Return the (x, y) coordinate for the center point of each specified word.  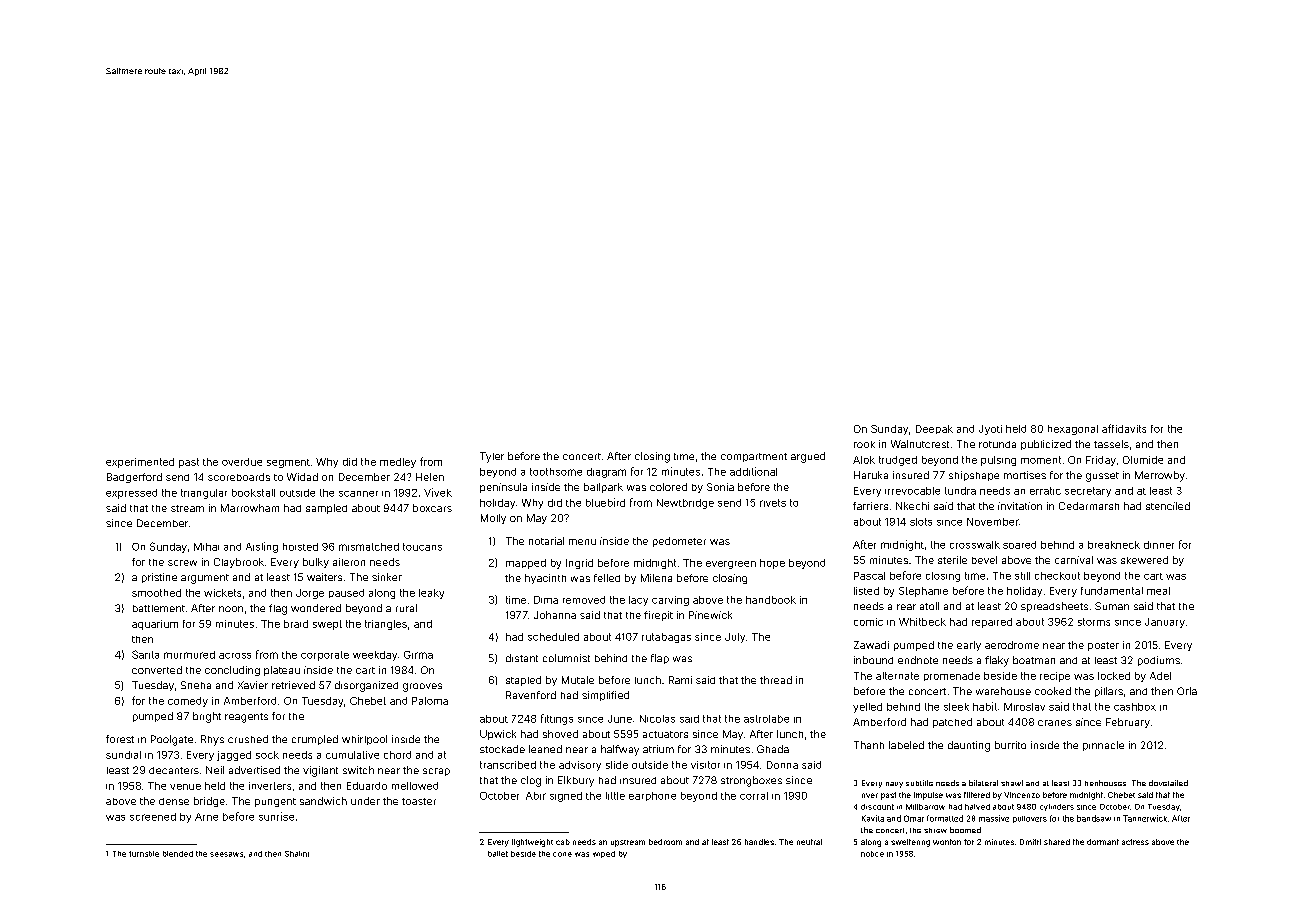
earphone (652, 796)
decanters (174, 770)
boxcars (432, 508)
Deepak (934, 429)
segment (288, 463)
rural (406, 608)
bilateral (983, 783)
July (735, 638)
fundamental (1112, 591)
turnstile (144, 854)
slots (921, 522)
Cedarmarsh (1089, 506)
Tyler (492, 457)
